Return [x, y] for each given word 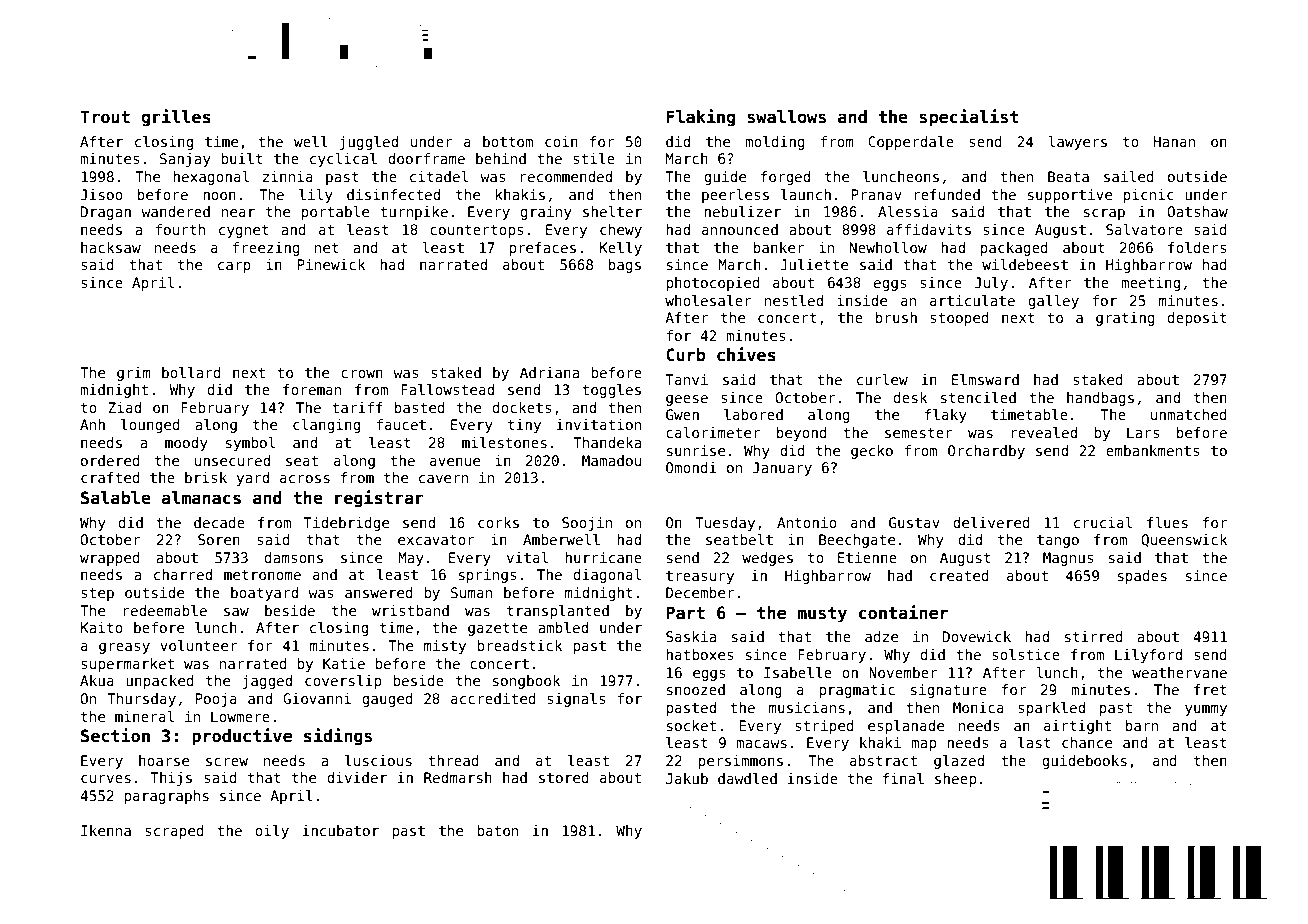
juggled [369, 143]
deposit [1197, 319]
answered [379, 592]
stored [564, 777]
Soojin [587, 524]
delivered [991, 522]
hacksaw [111, 247]
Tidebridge [346, 524]
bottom [508, 141]
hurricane [603, 557]
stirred [1094, 636]
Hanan [1174, 141]
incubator [341, 830]
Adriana [549, 372]
